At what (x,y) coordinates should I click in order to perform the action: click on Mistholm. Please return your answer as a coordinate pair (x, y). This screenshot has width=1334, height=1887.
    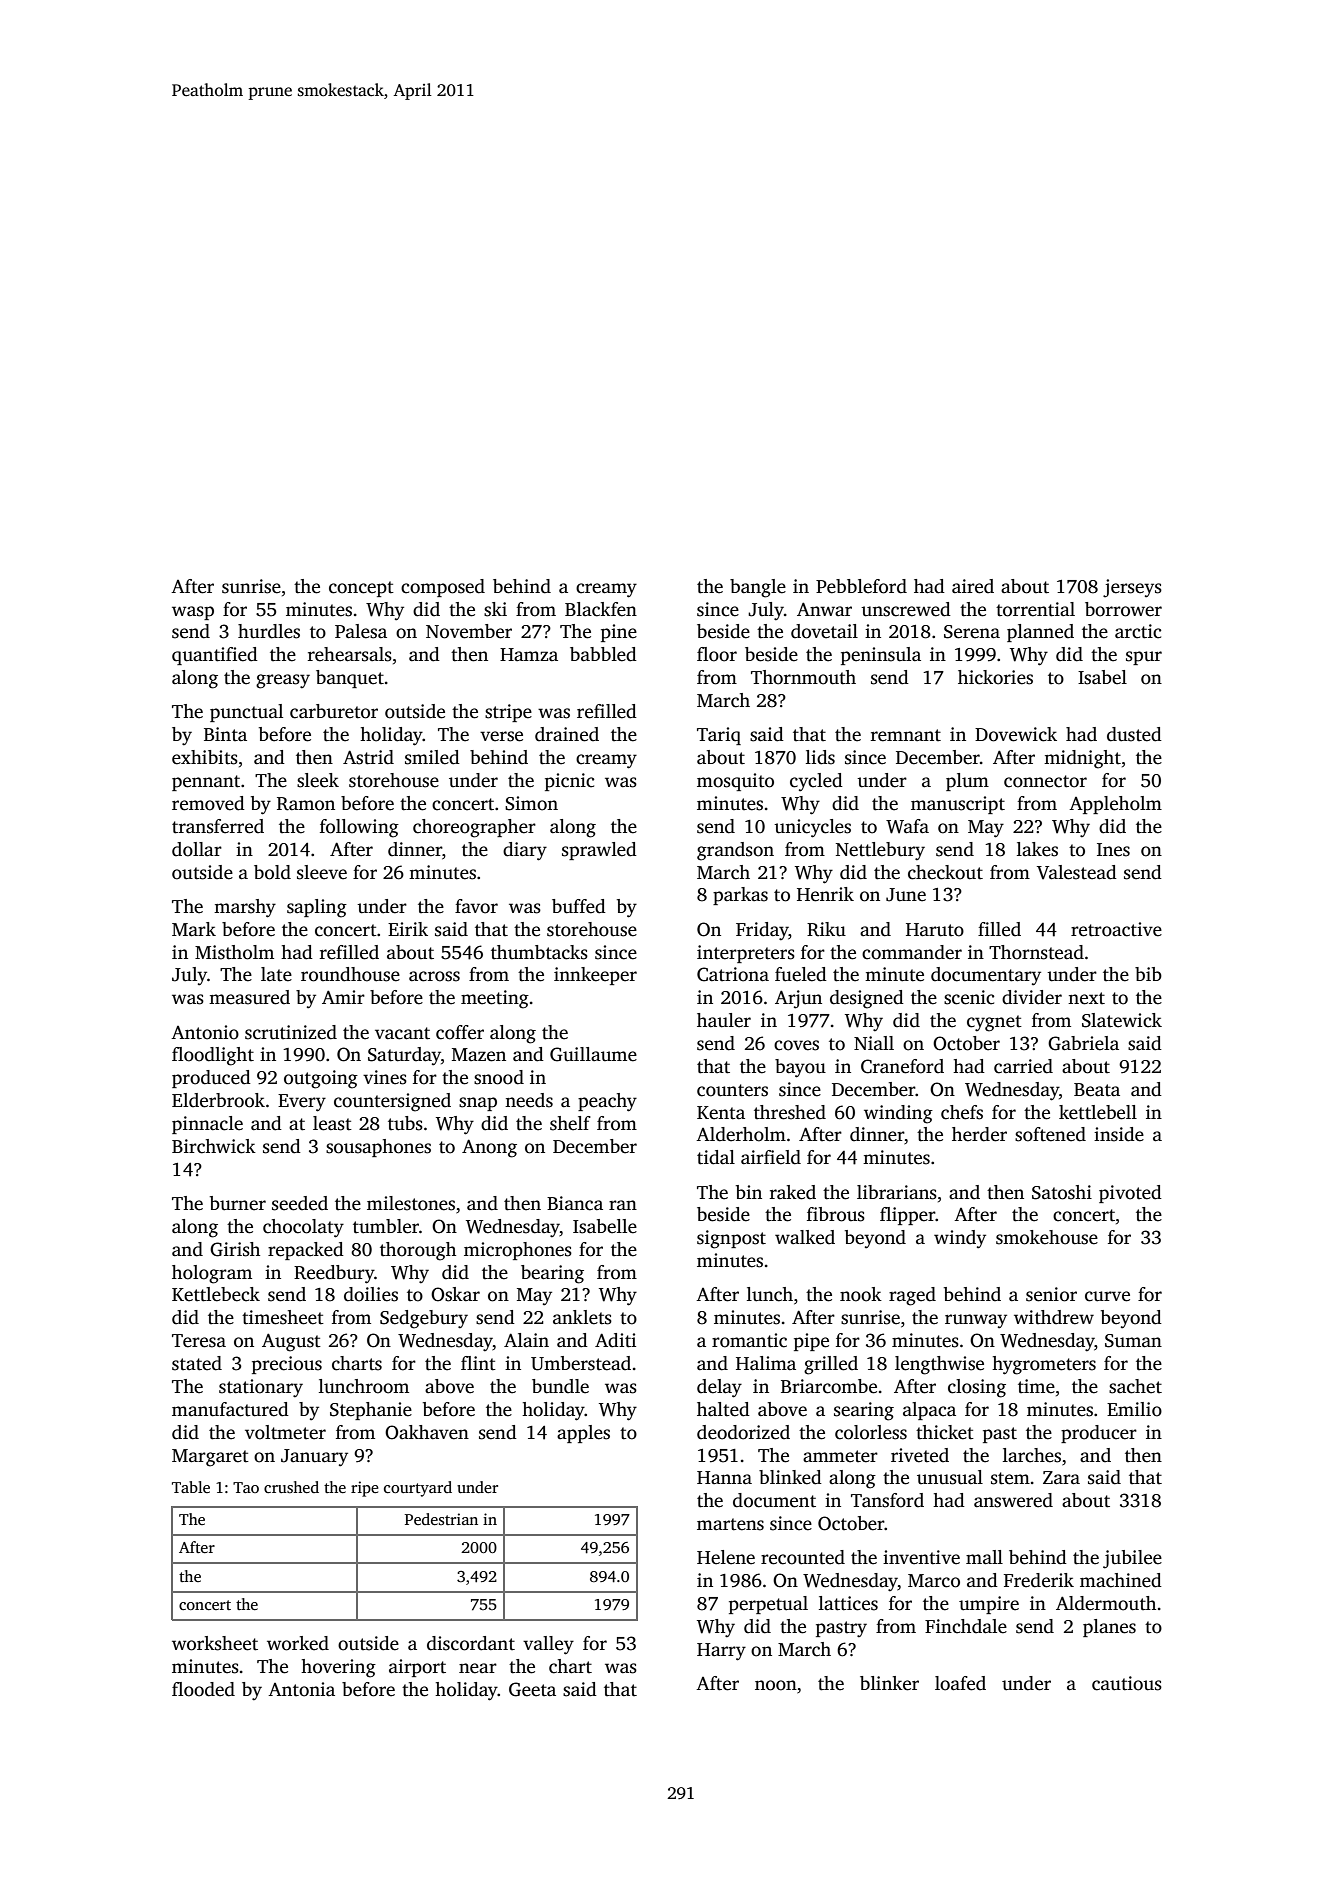
    Looking at the image, I should click on (234, 952).
